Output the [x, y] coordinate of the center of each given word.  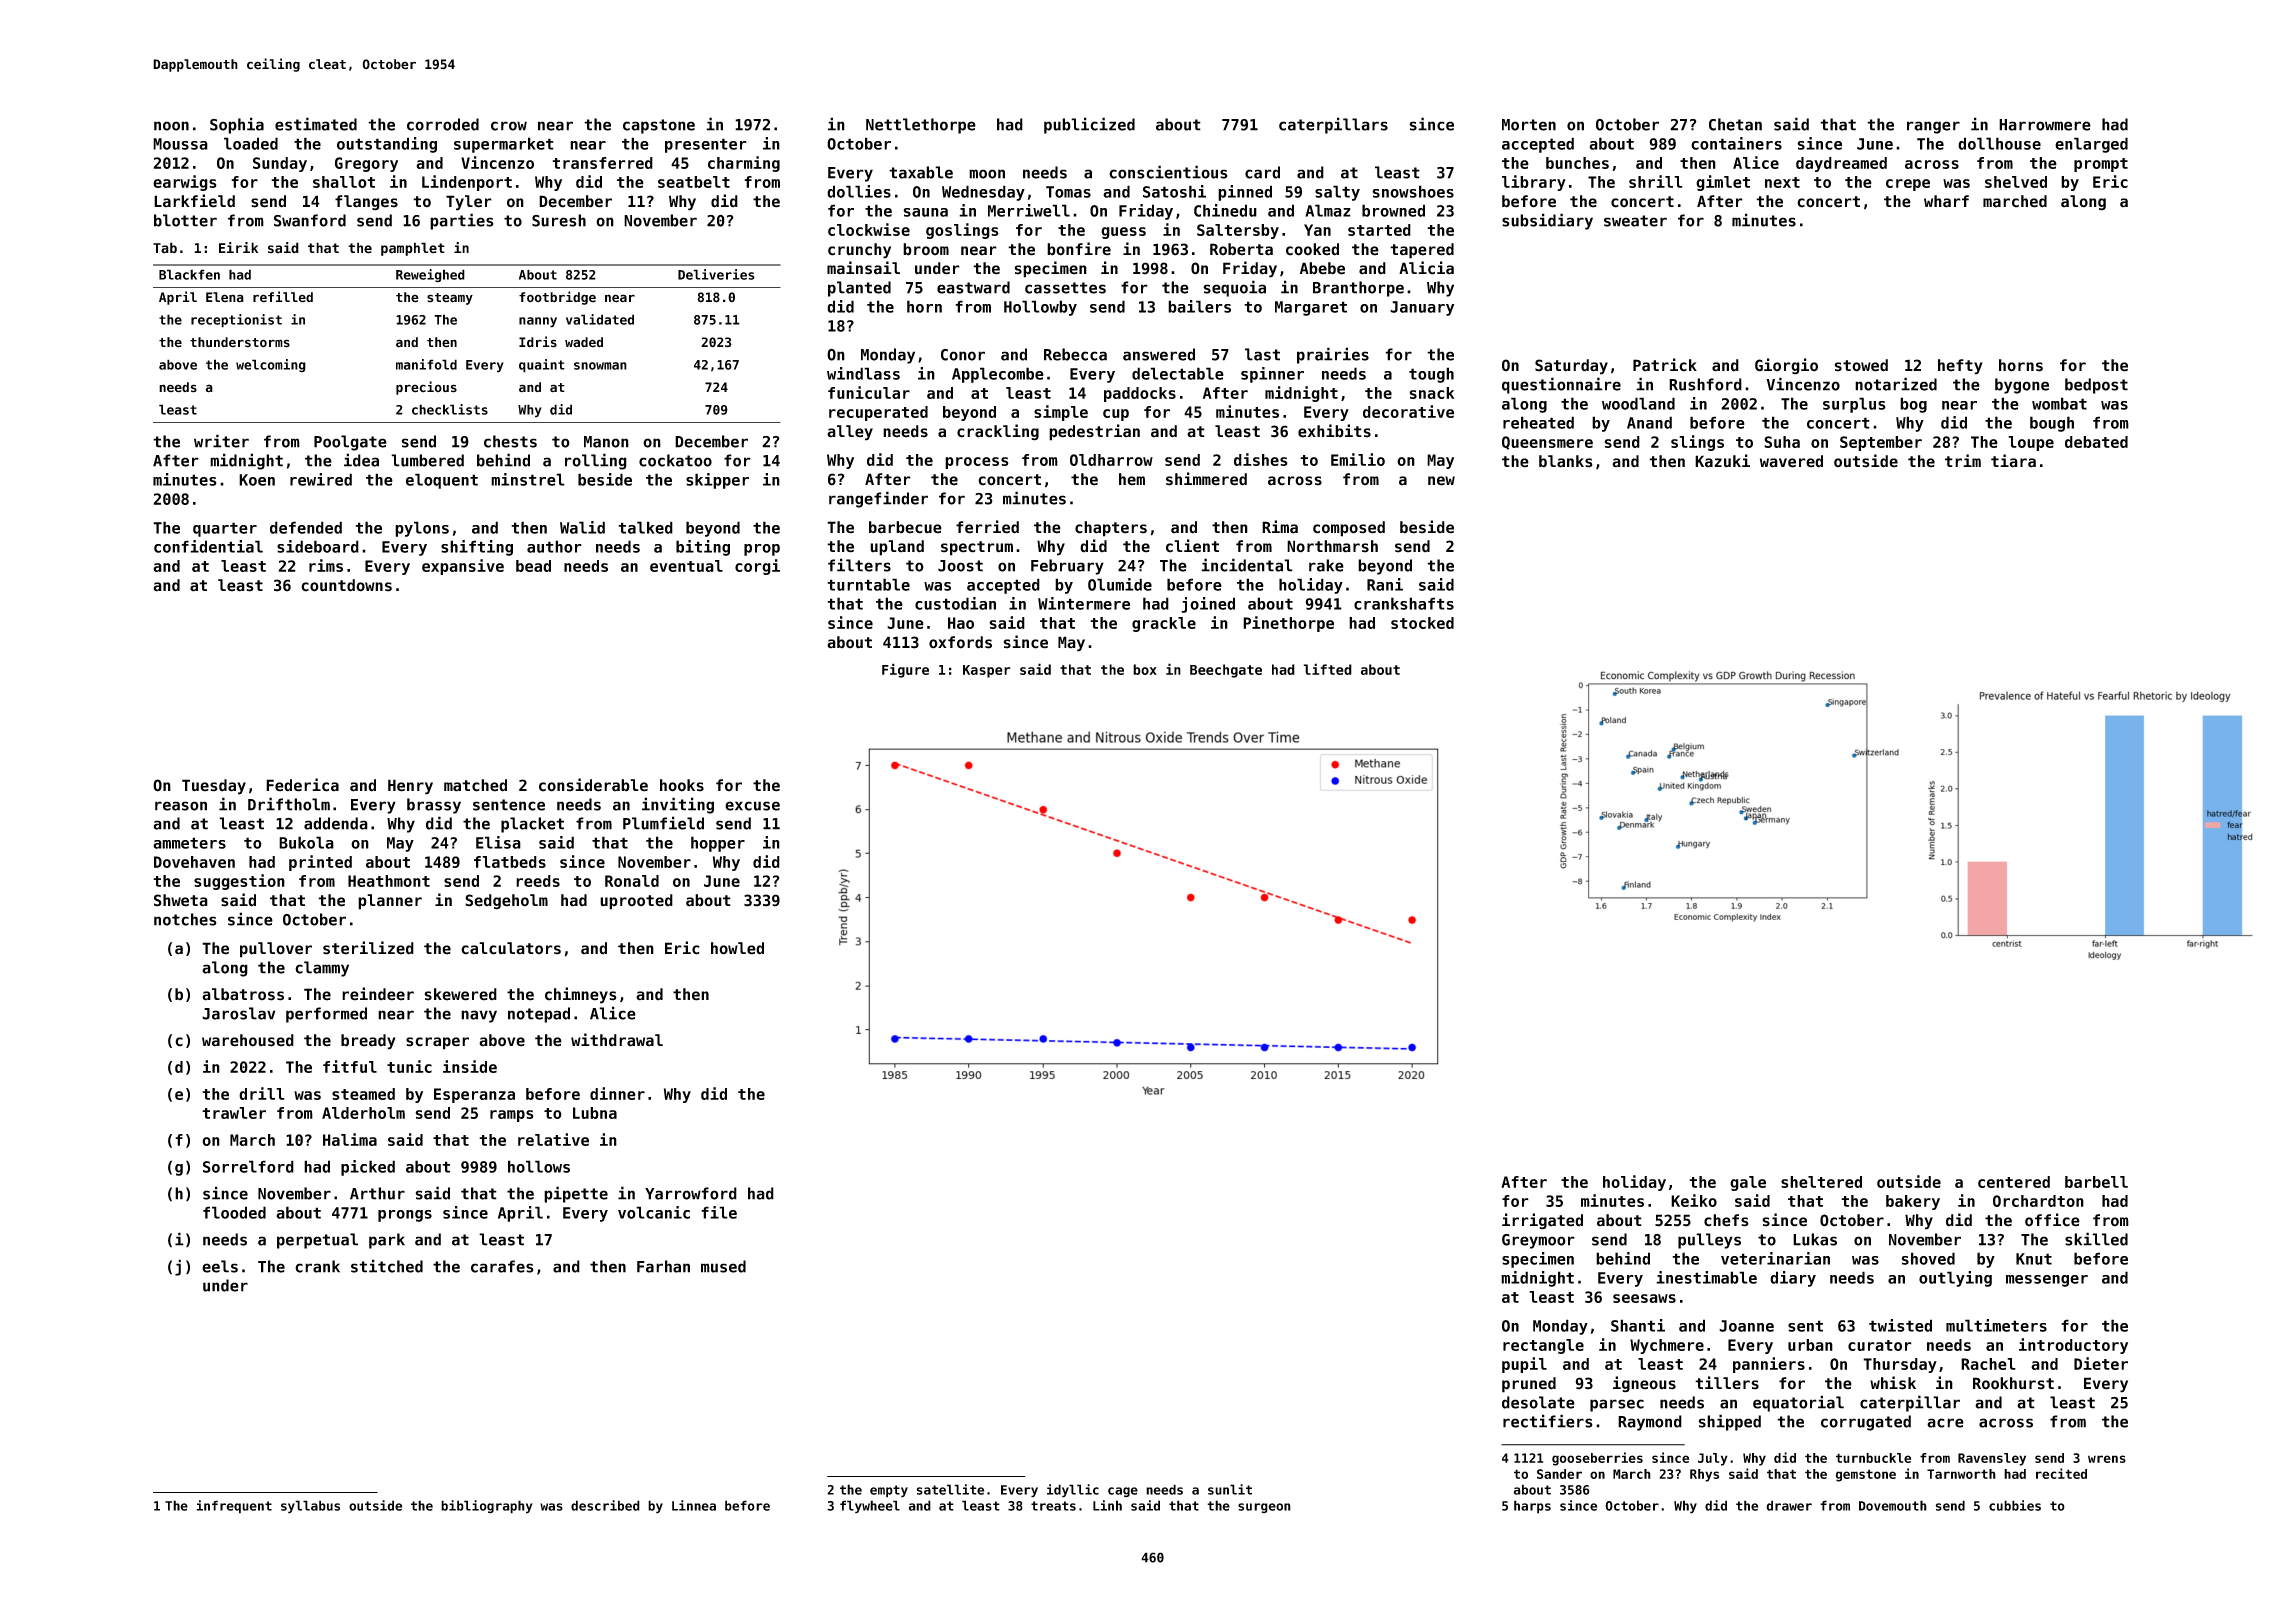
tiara [2013, 461]
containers [1736, 143]
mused [723, 1266]
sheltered [1821, 1182]
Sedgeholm [506, 902]
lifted [1327, 669]
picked [368, 1168]
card [1262, 172]
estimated [316, 124]
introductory [2073, 1346]
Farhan [663, 1266]
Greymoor [1538, 1241]
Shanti [1638, 1325]
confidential [208, 546]
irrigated [1542, 1221]
